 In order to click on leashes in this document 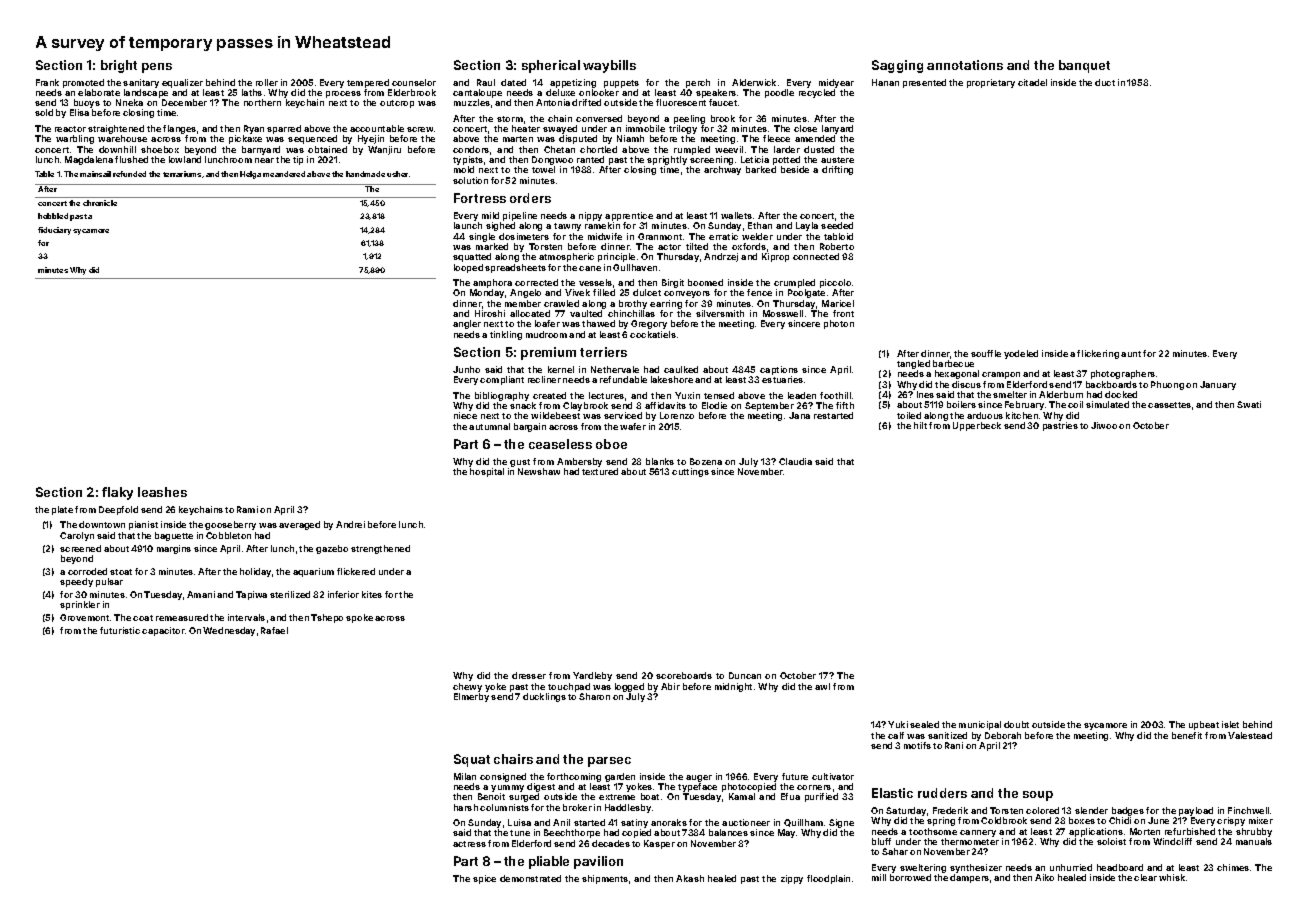, I will do `click(162, 492)`.
